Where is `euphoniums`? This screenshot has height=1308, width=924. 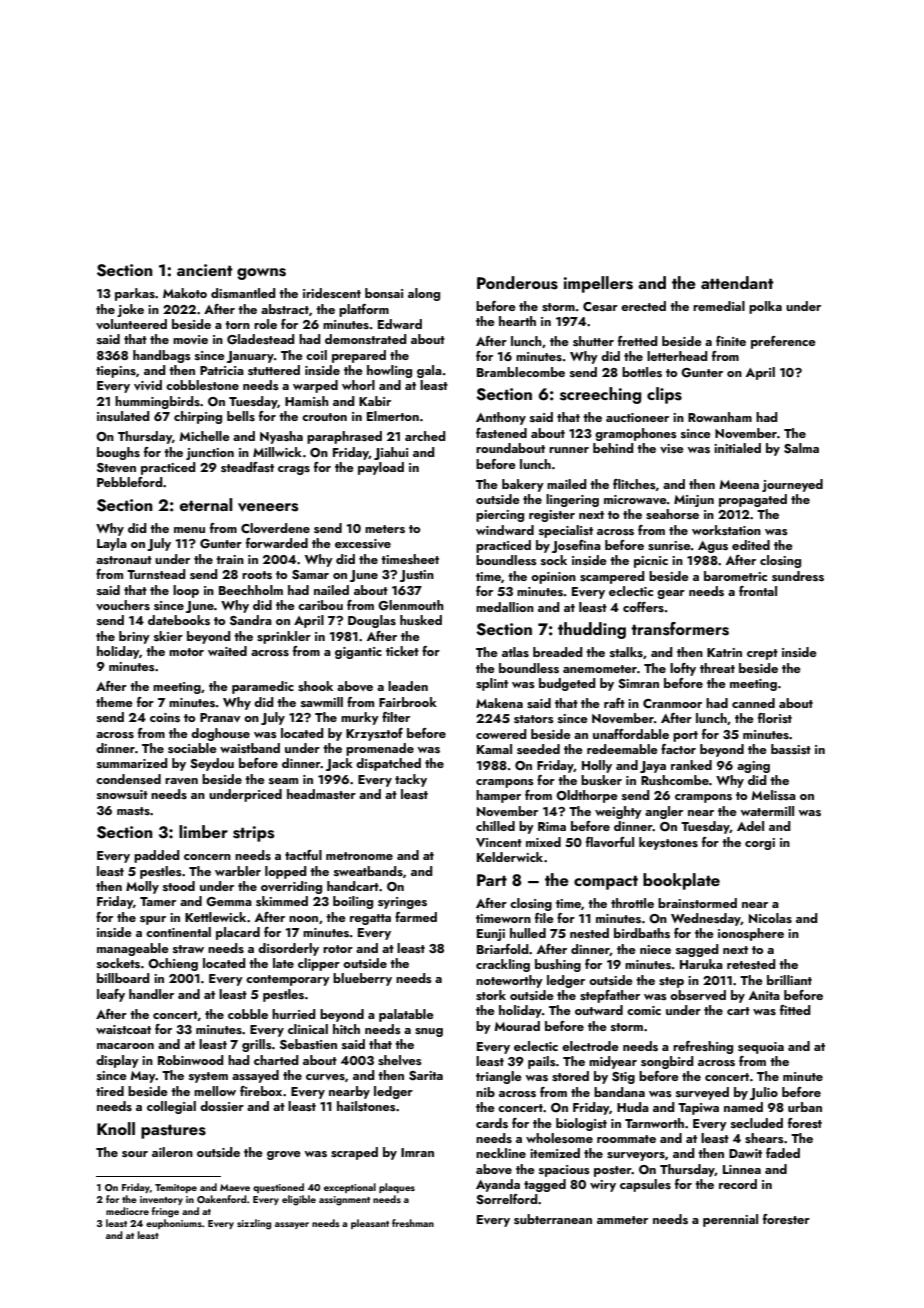 euphoniums is located at coordinates (174, 1224).
